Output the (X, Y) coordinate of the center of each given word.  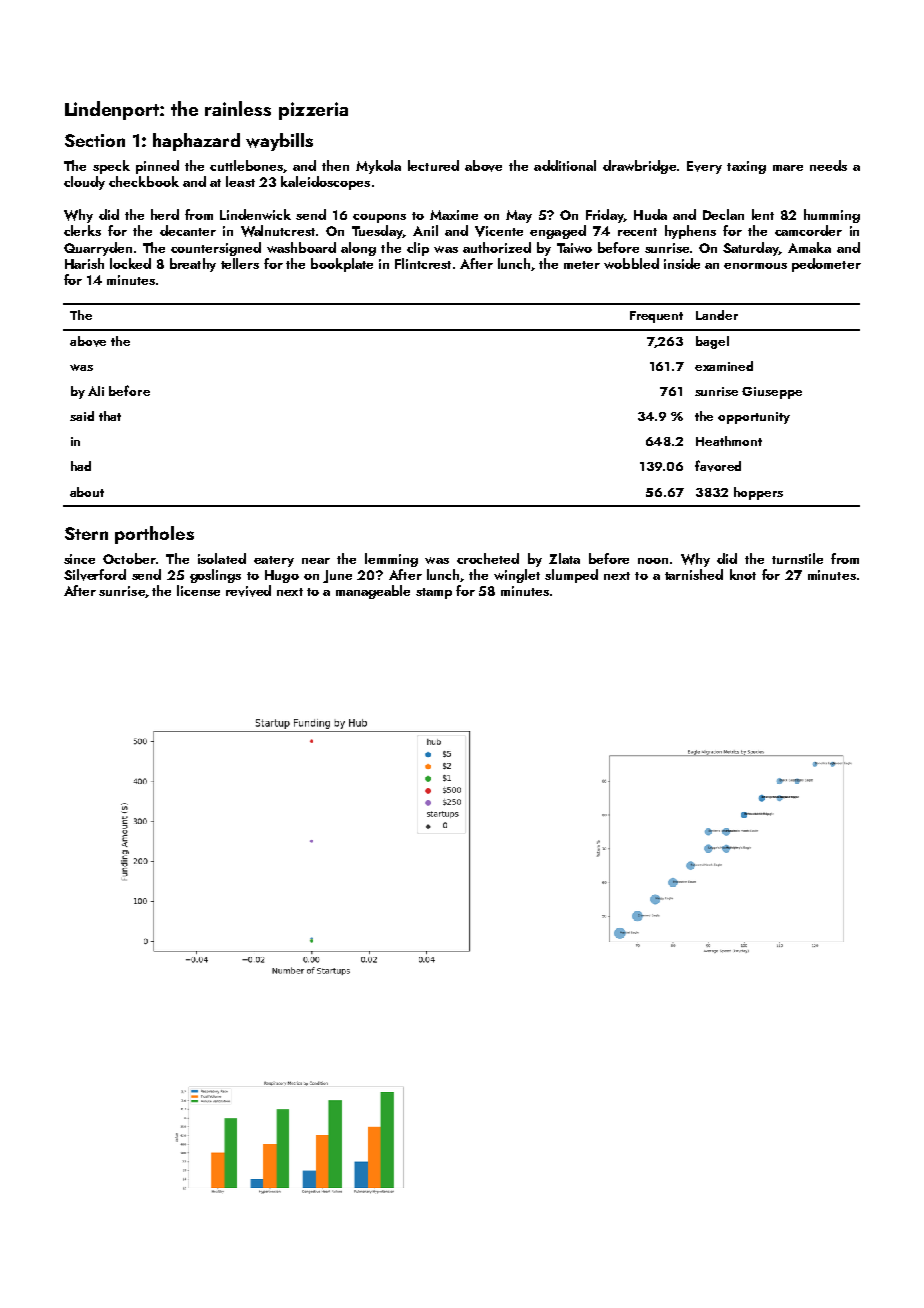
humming (832, 216)
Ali (96, 391)
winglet (517, 576)
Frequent (656, 317)
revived (248, 591)
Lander (717, 315)
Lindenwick (255, 214)
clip (418, 249)
